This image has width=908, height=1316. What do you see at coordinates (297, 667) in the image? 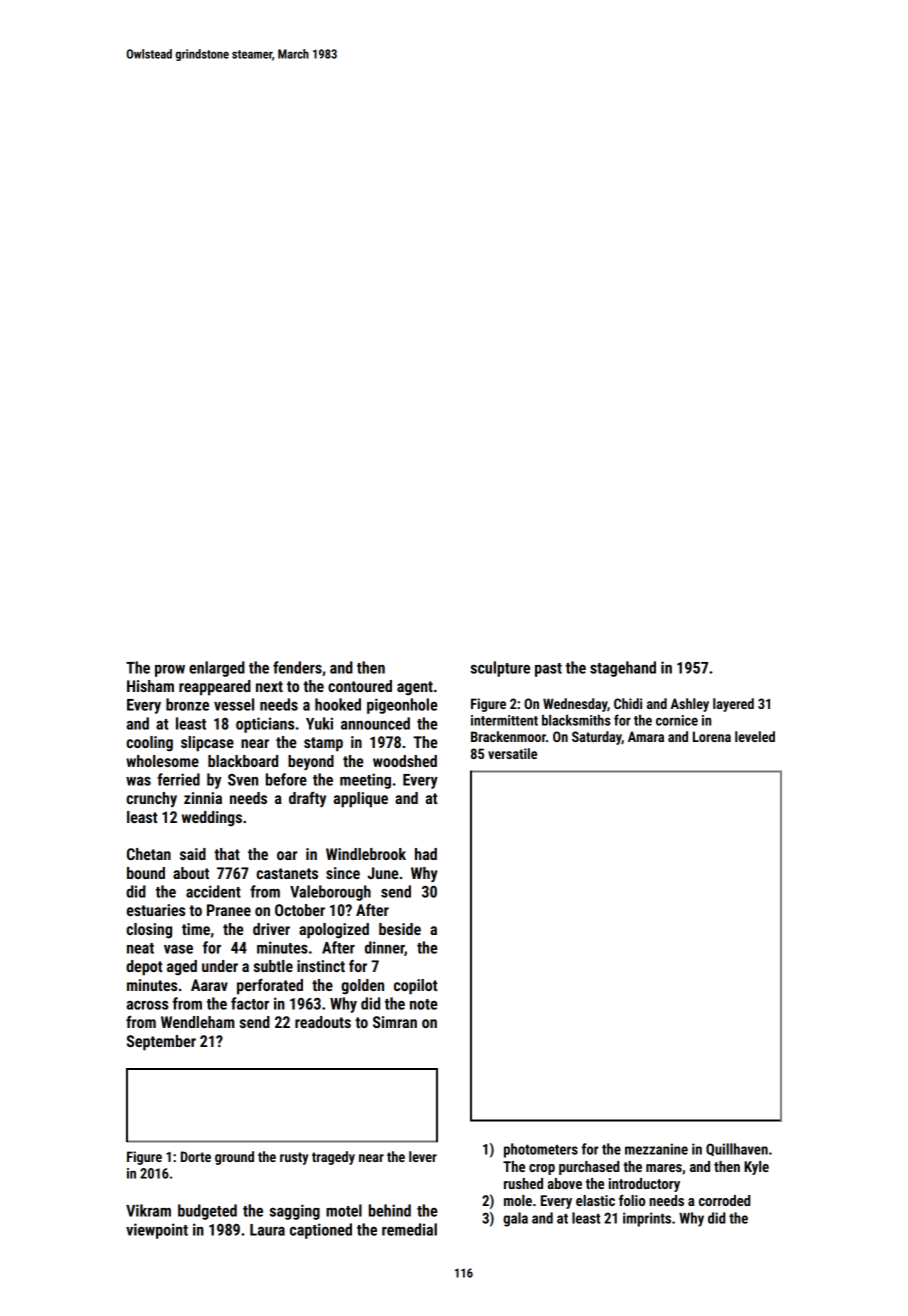
I see `fenders` at bounding box center [297, 667].
